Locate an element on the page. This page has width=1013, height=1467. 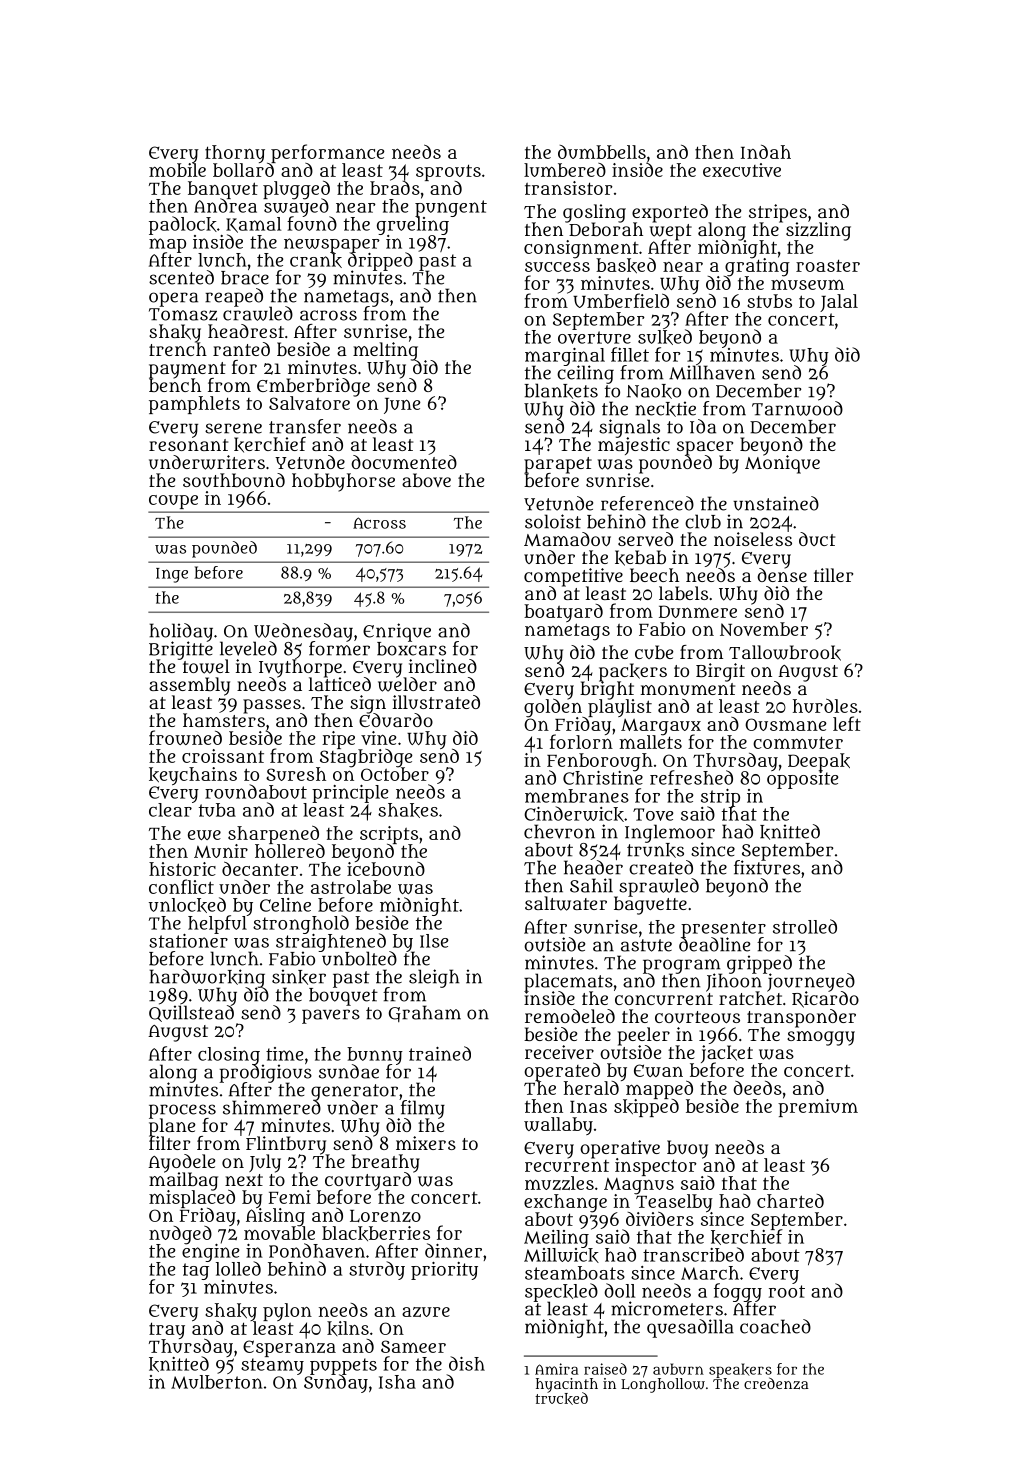
scripts is located at coordinates (389, 835).
